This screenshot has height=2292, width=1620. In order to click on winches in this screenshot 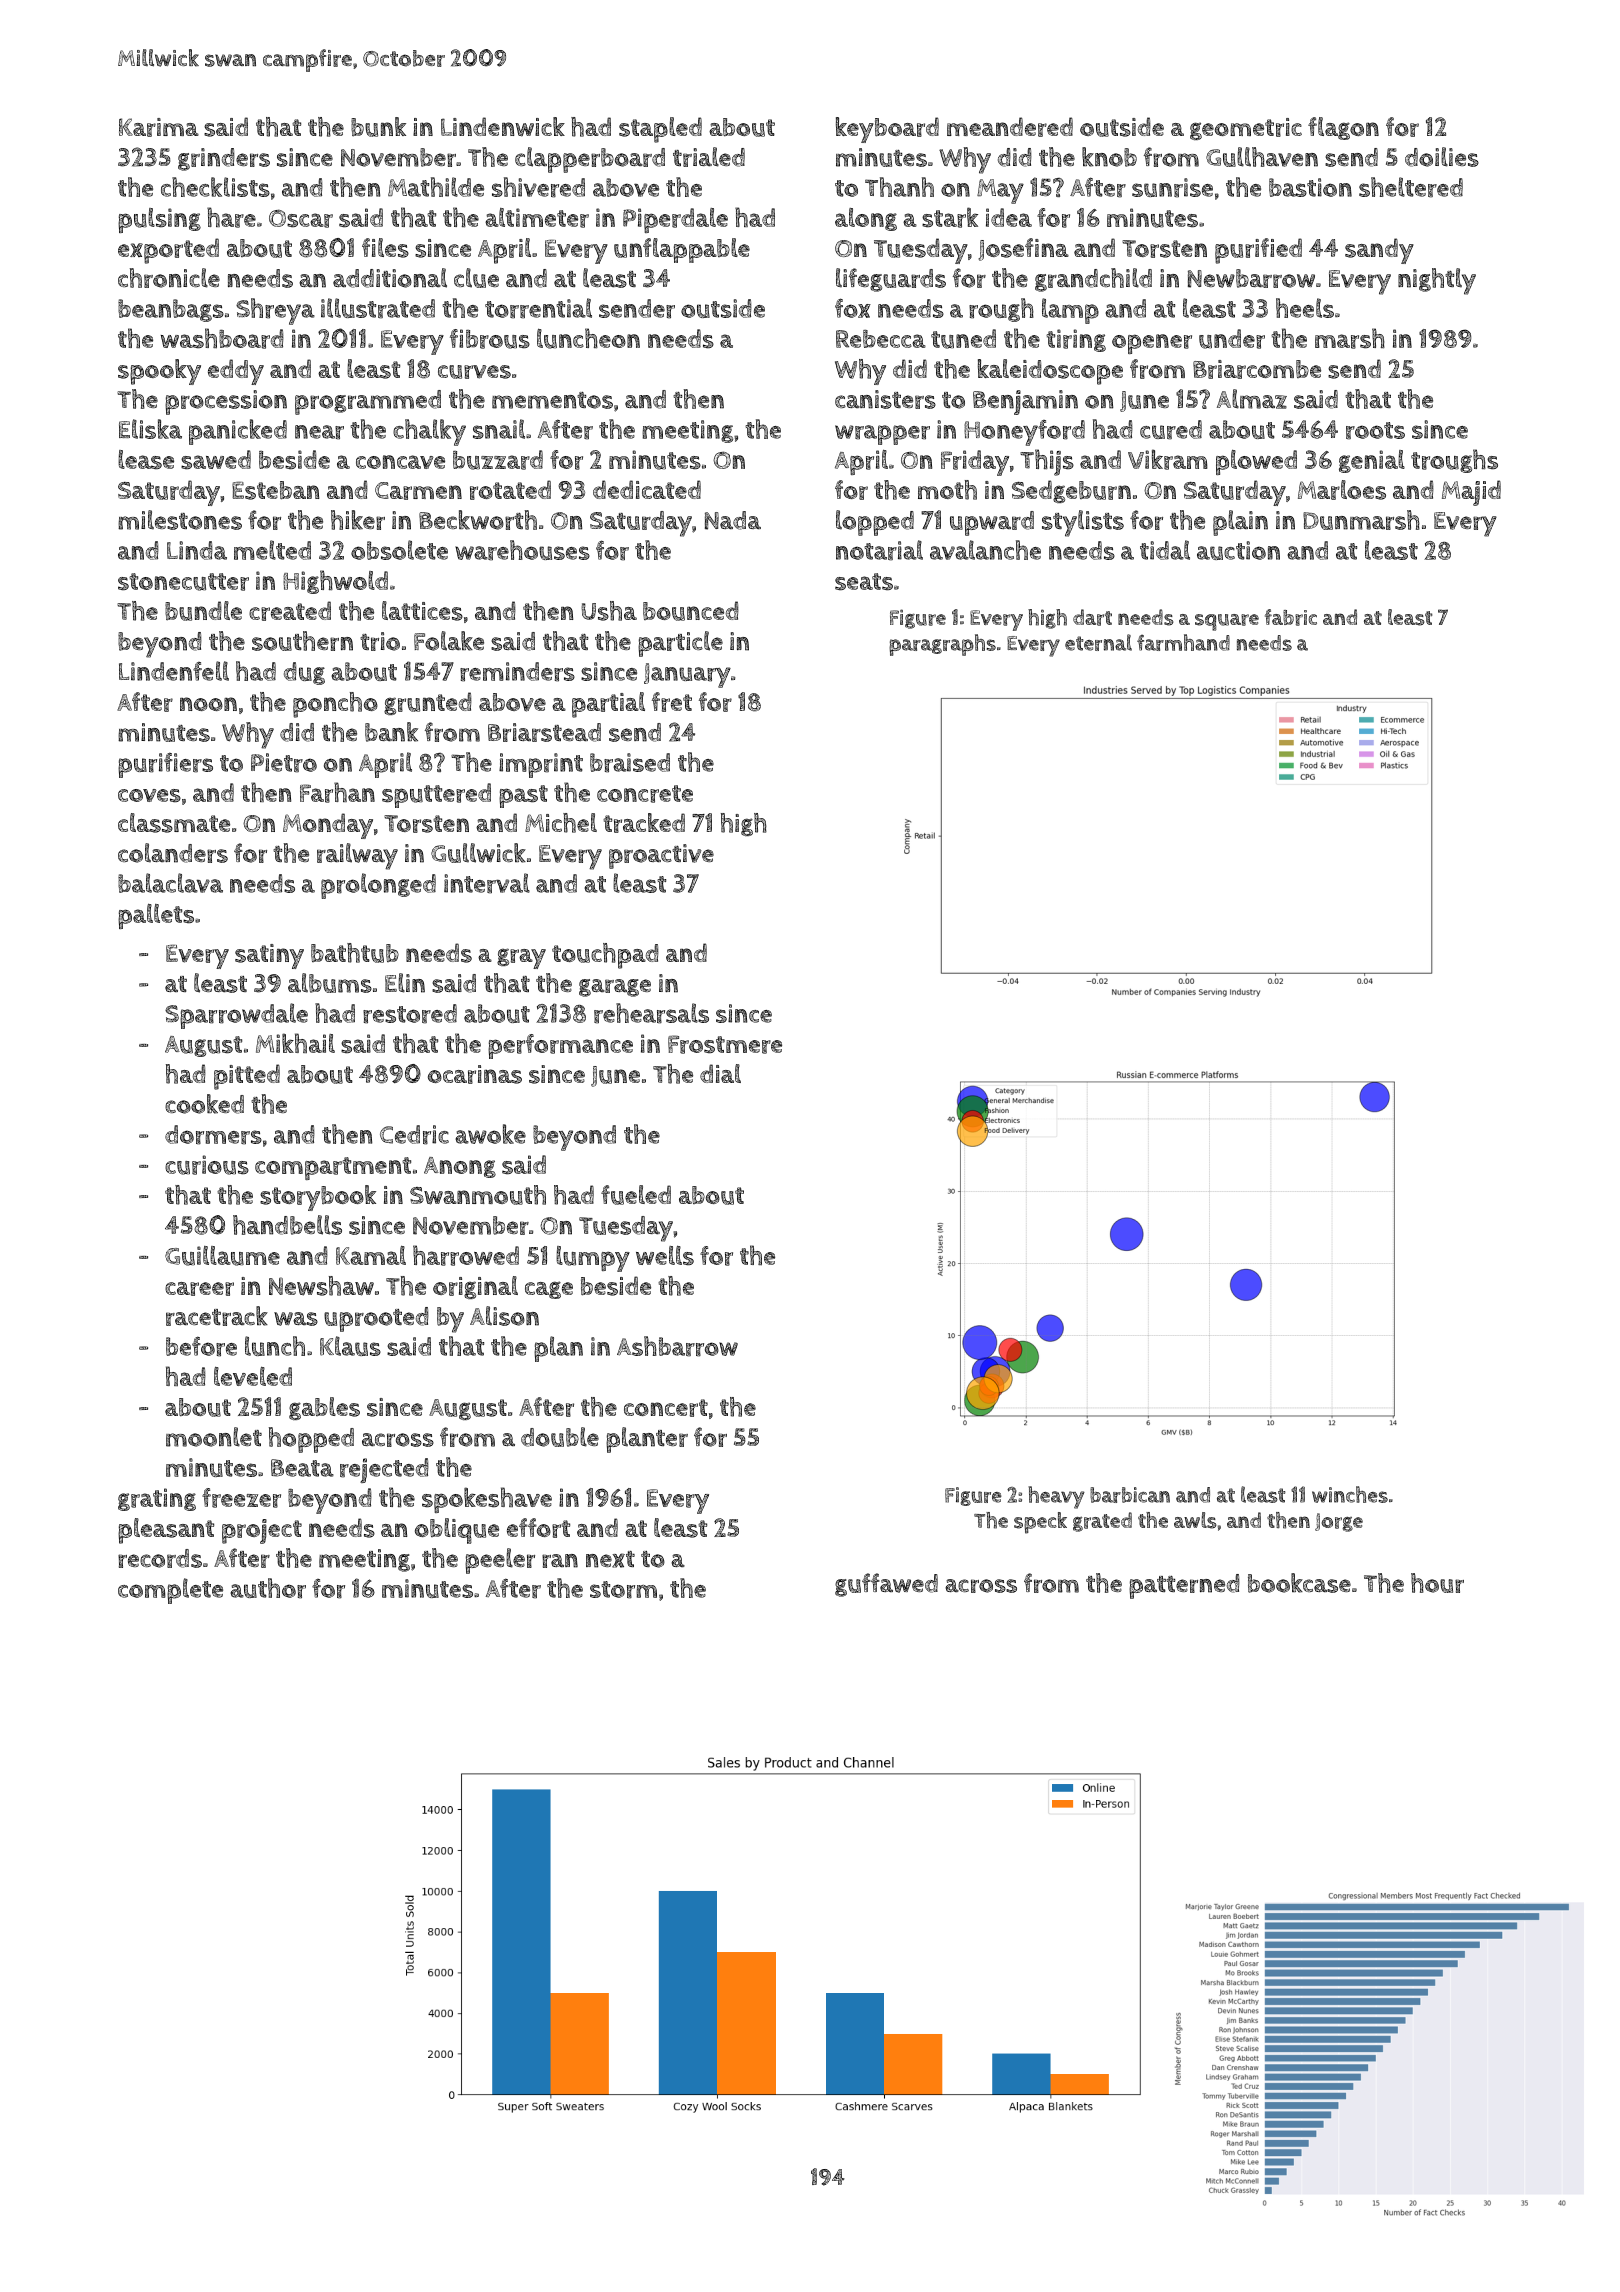, I will do `click(1350, 1494)`.
